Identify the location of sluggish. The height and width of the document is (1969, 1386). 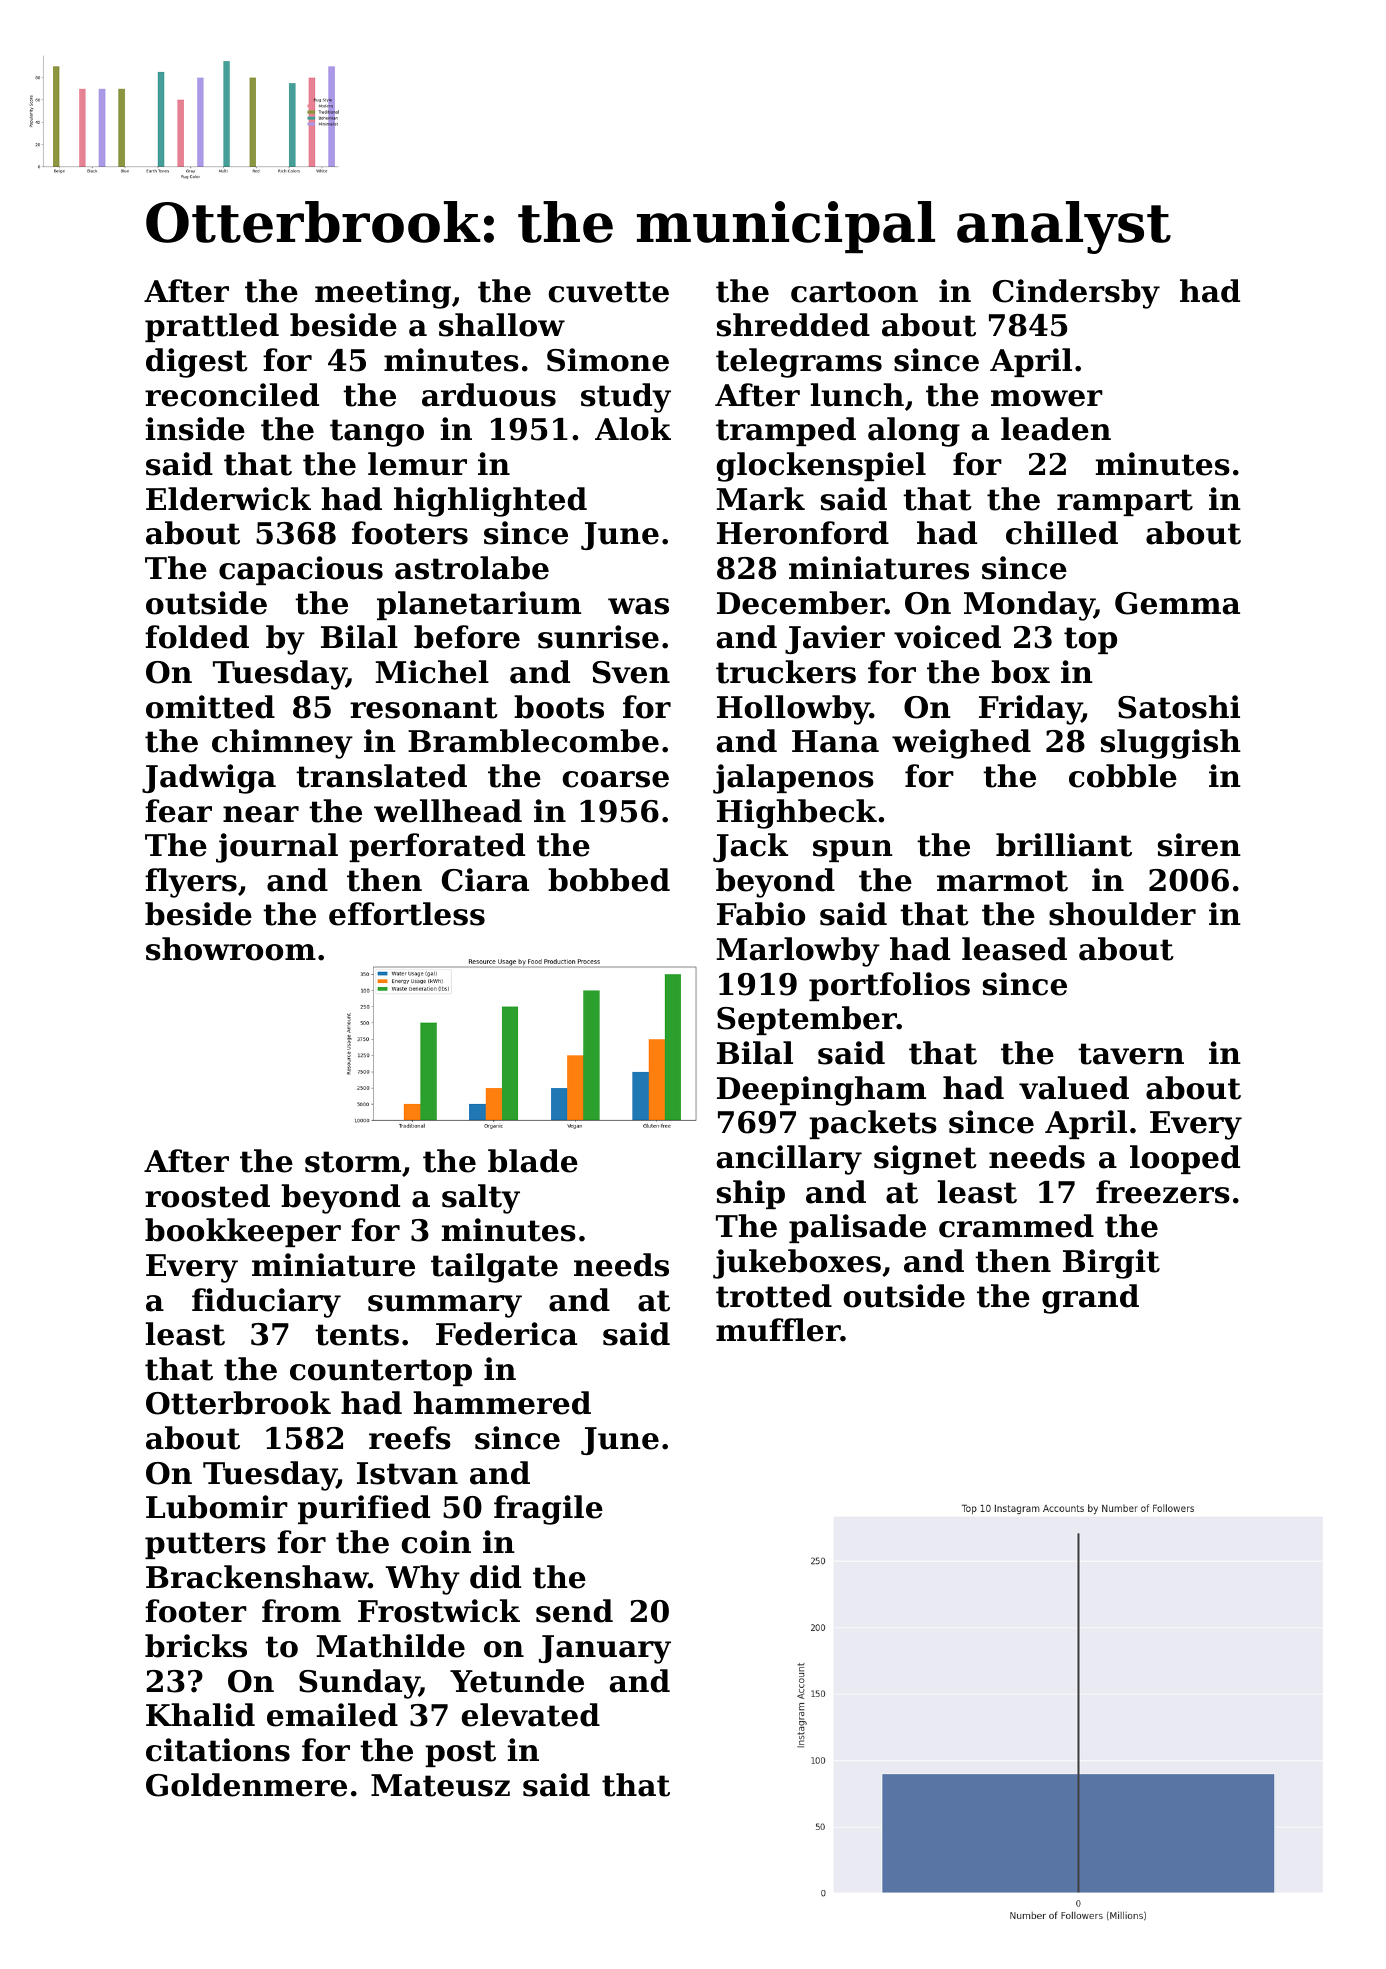
(1171, 744).
